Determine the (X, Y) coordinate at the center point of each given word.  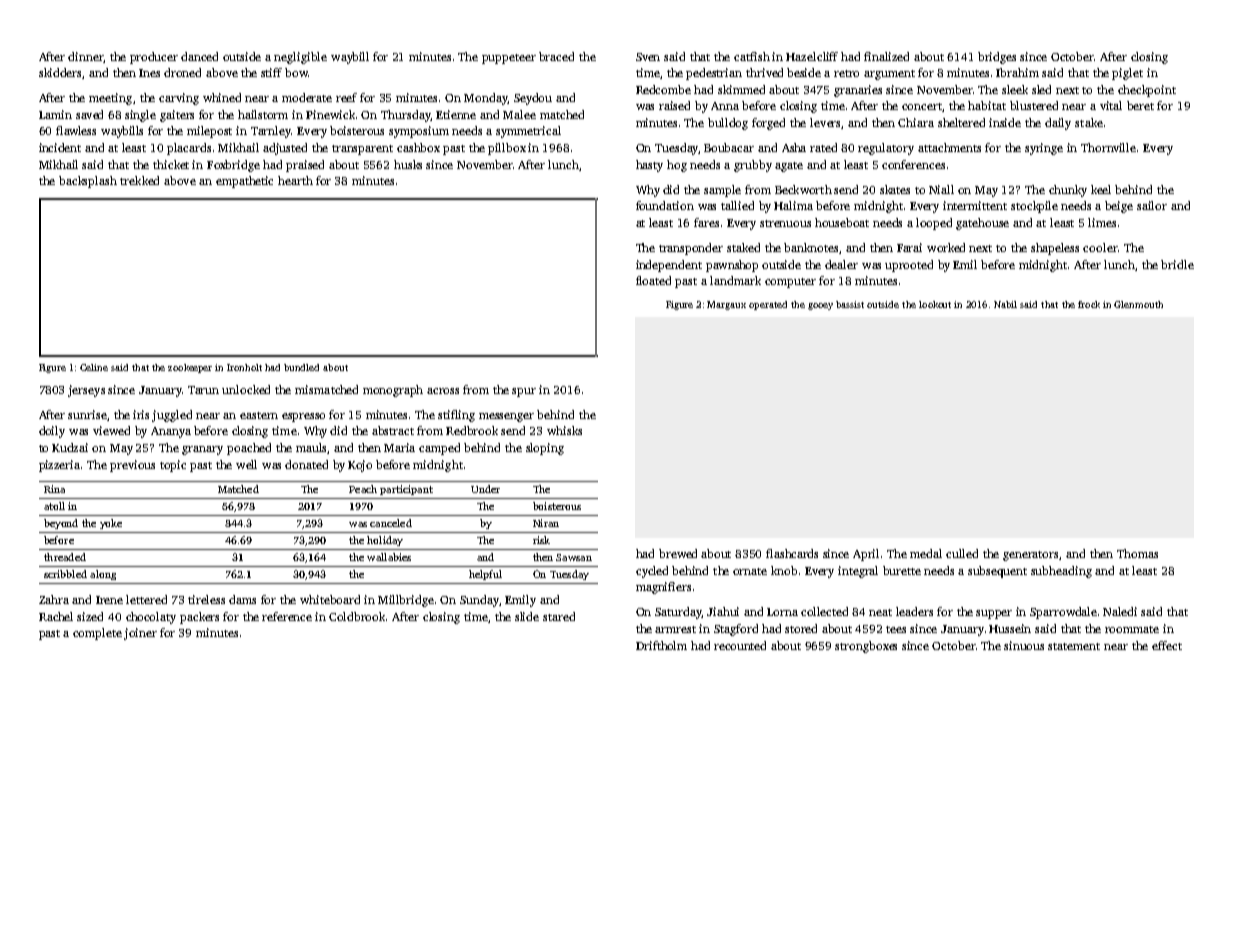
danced (199, 56)
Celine (94, 367)
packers (199, 618)
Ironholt (244, 367)
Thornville (1108, 147)
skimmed (741, 89)
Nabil (1005, 304)
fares (706, 222)
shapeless (1055, 249)
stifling (456, 416)
